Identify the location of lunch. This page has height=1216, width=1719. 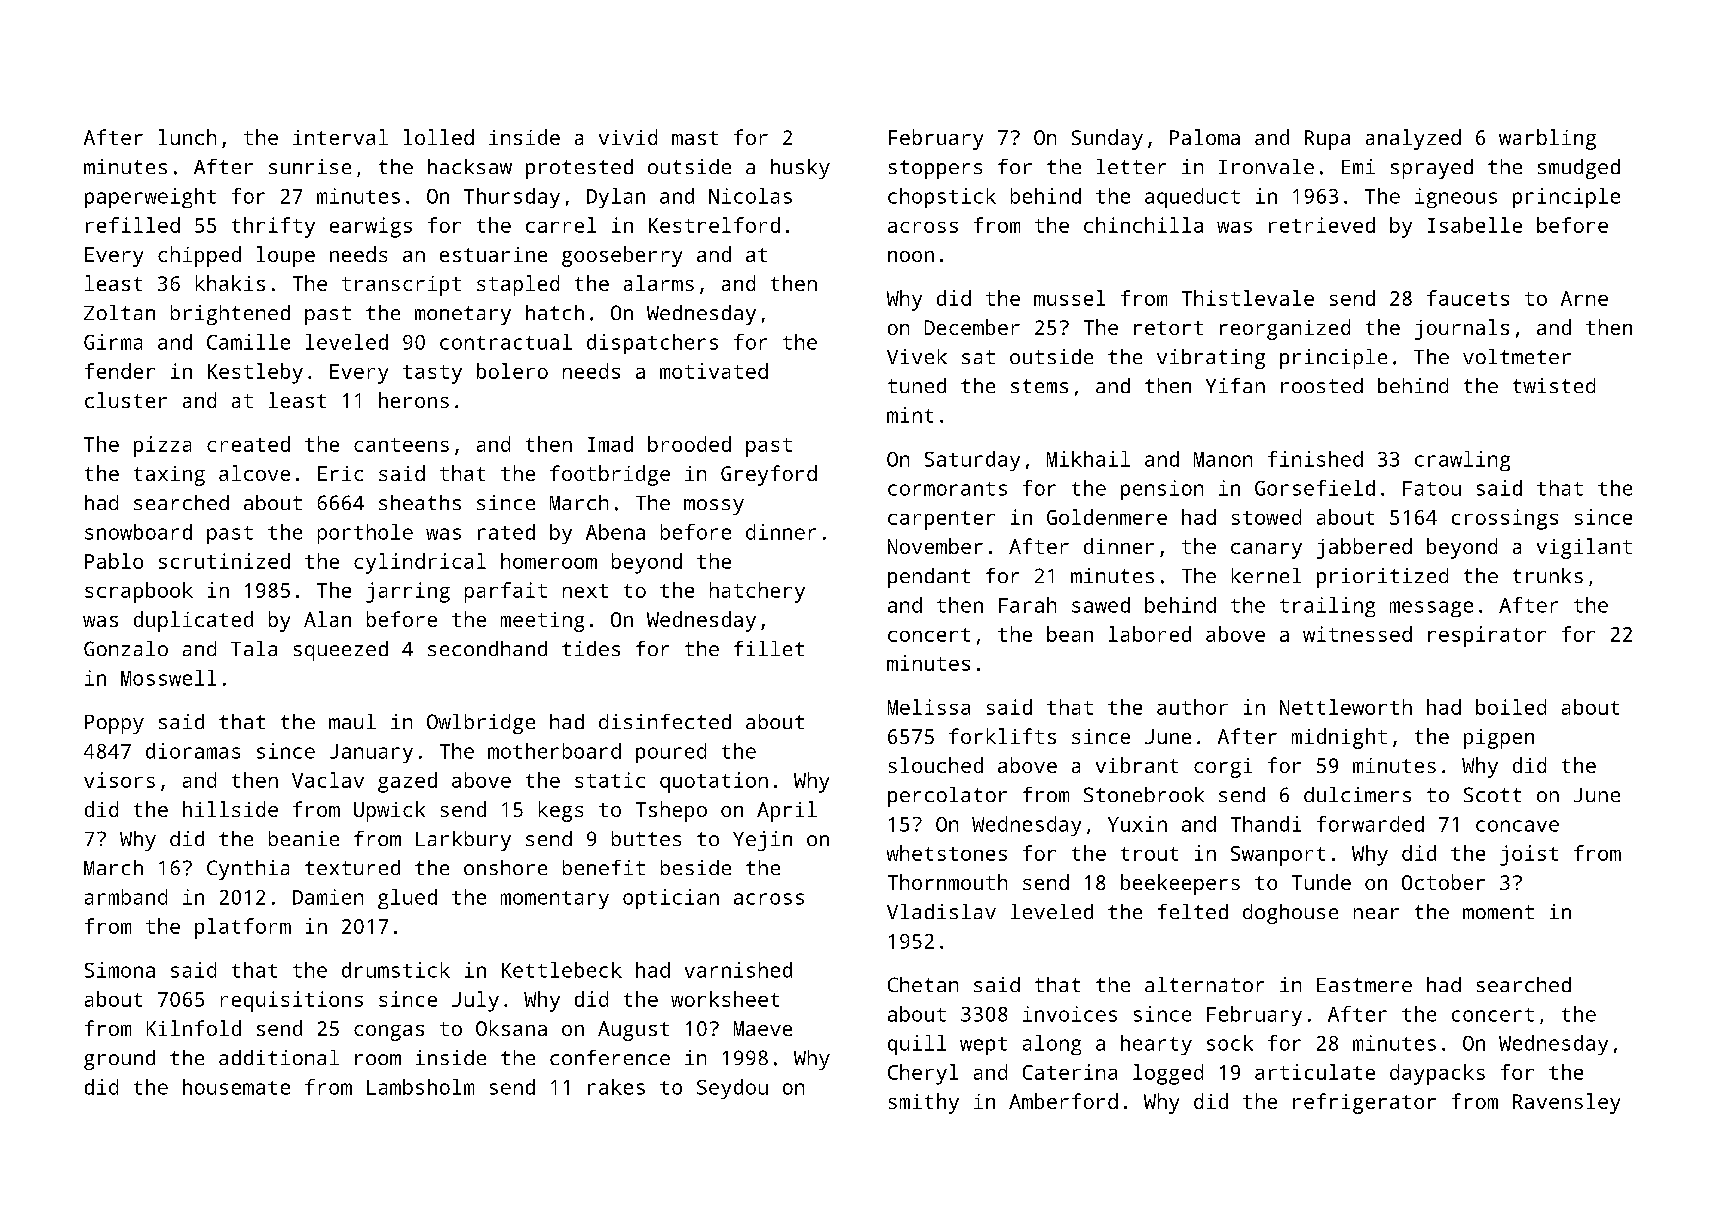
(187, 137).
